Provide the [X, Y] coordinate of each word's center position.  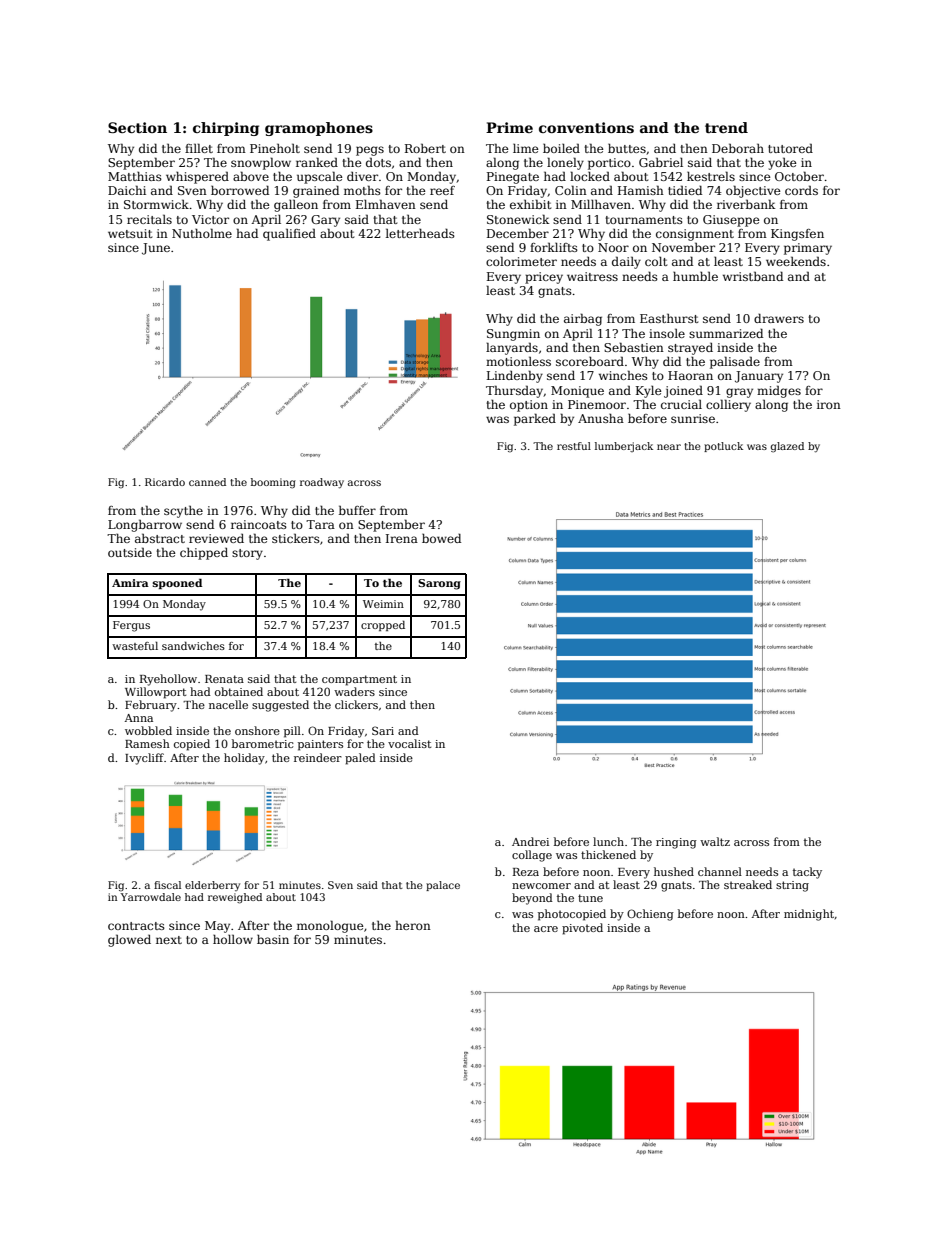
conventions [586, 127]
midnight [809, 915]
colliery [728, 405]
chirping [226, 129]
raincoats [259, 524]
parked [535, 419]
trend [726, 127]
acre [546, 929]
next [169, 940]
